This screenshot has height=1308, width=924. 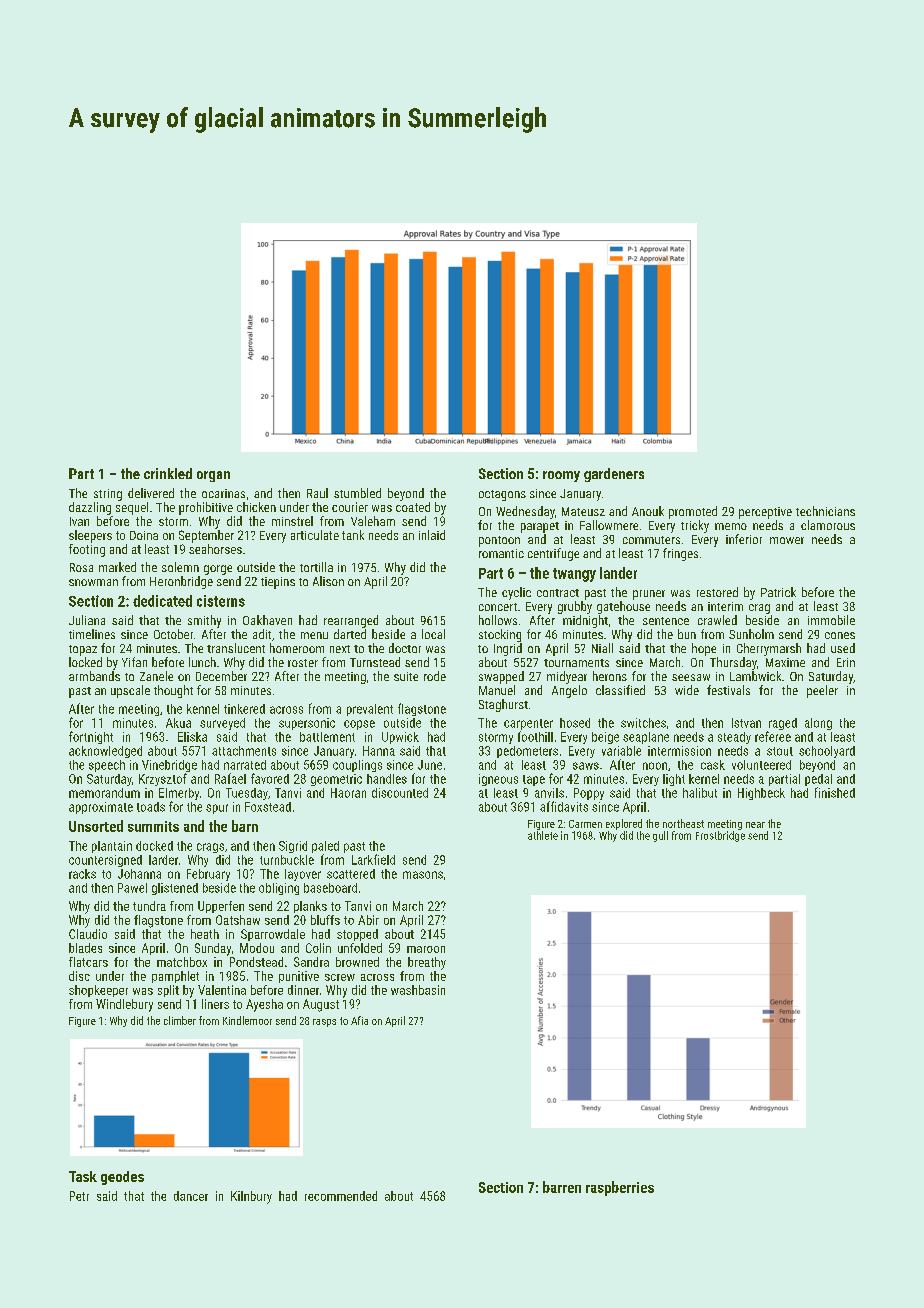 What do you see at coordinates (426, 949) in the screenshot?
I see `maroon` at bounding box center [426, 949].
